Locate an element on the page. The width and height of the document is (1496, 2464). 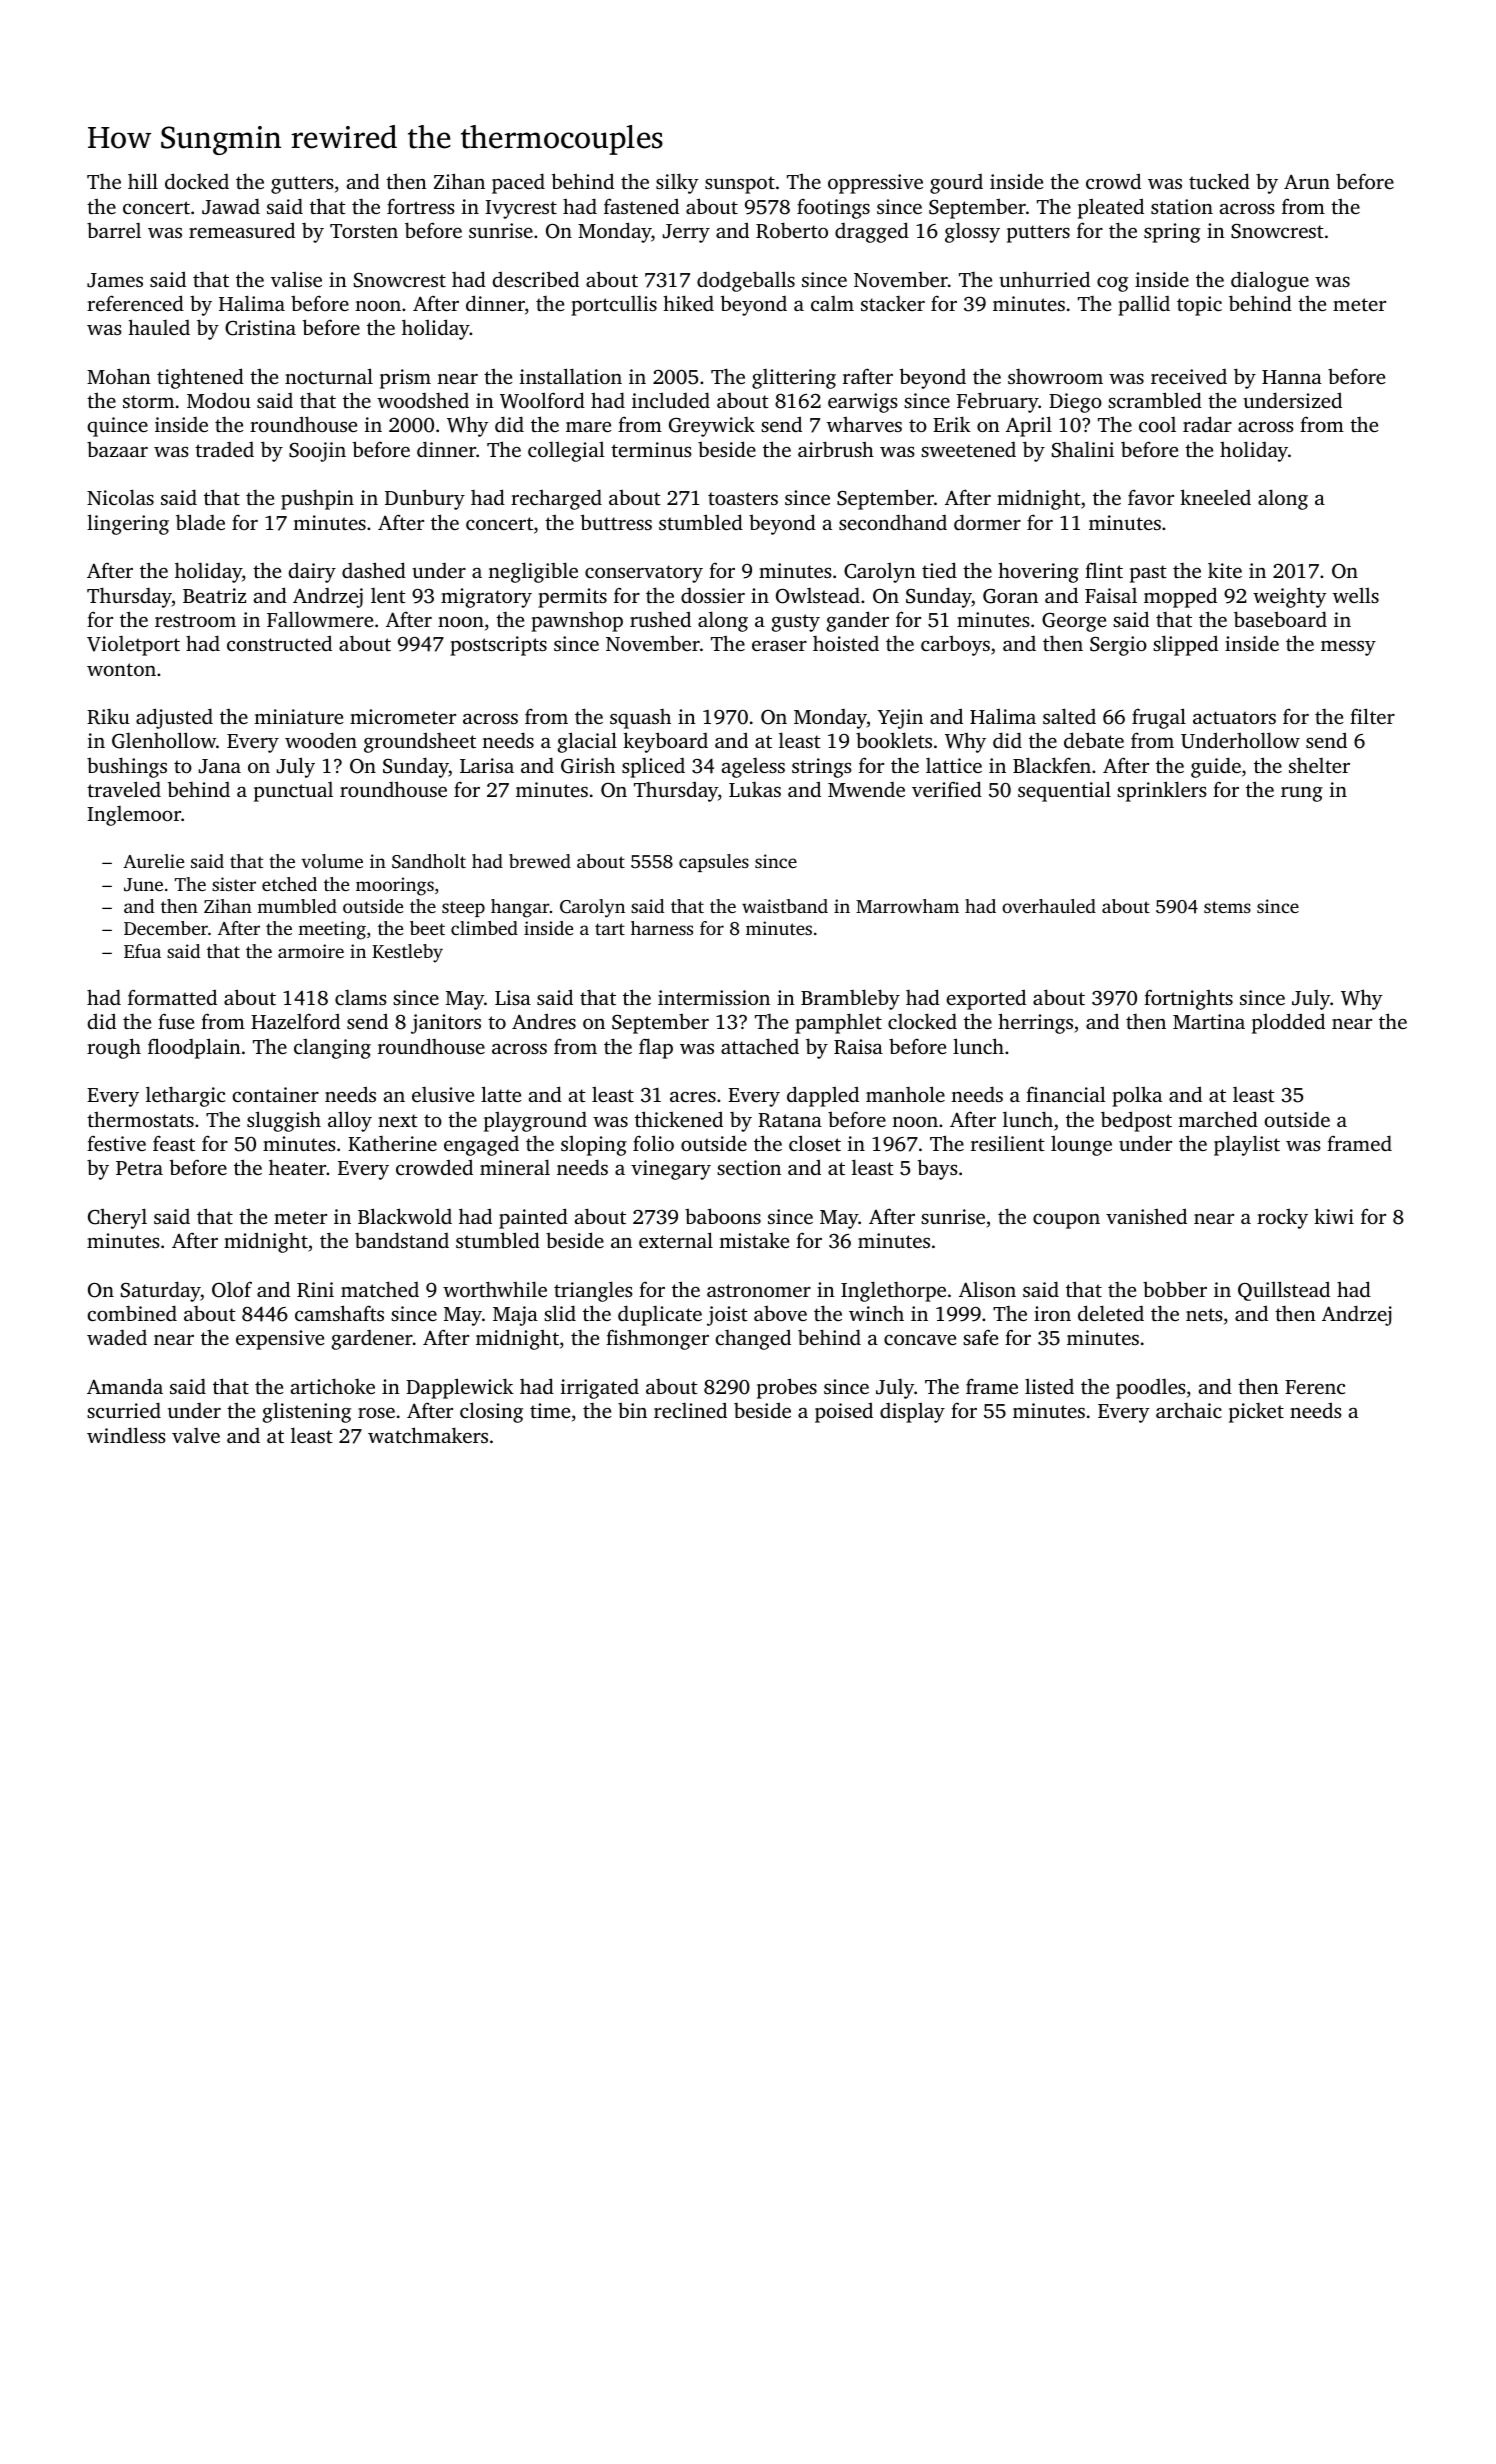
container is located at coordinates (276, 1094).
